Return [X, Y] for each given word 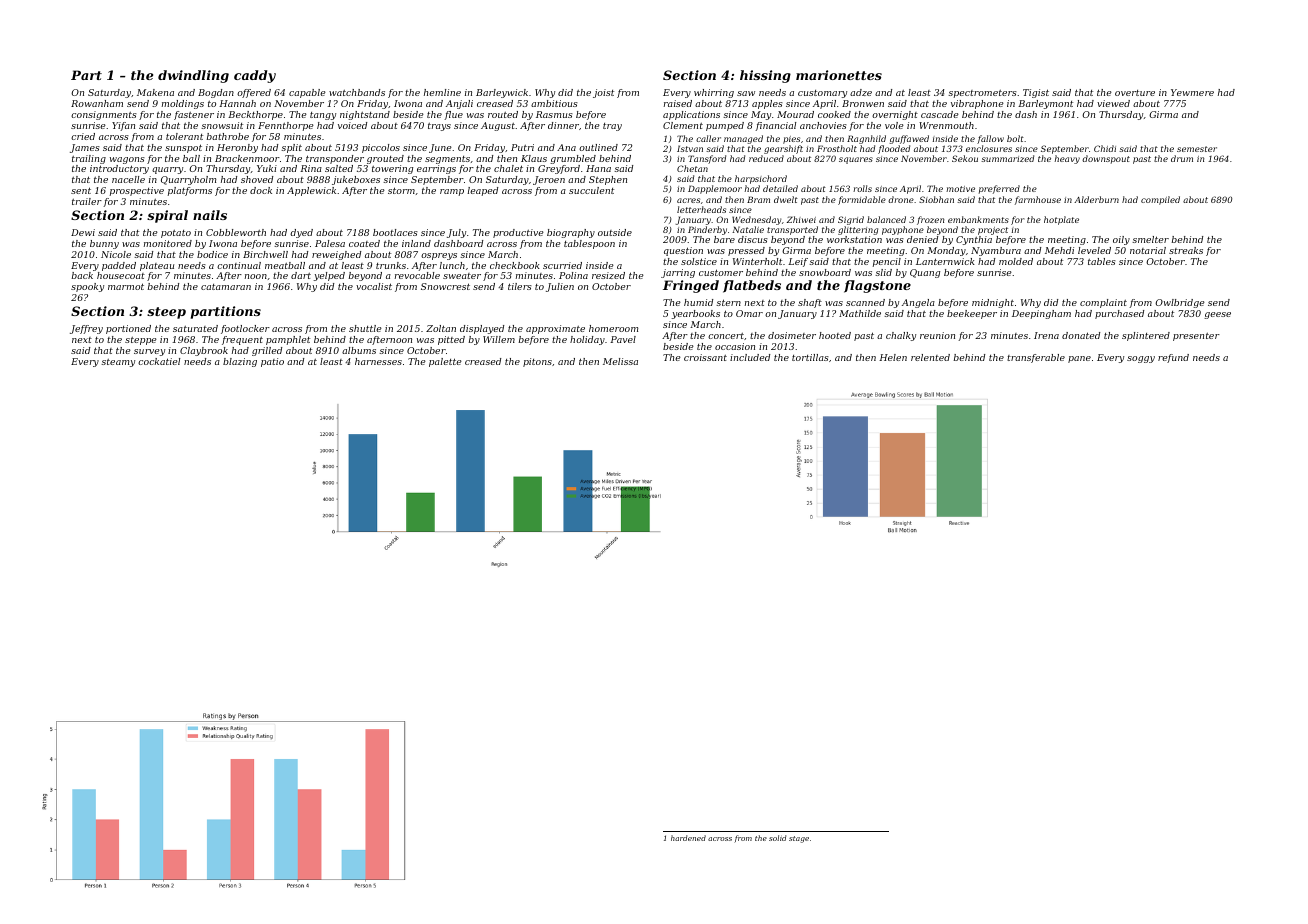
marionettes [839, 75]
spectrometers [982, 94]
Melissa [620, 361]
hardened [688, 838]
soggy [1141, 359]
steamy [118, 363]
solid [777, 838]
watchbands [357, 92]
